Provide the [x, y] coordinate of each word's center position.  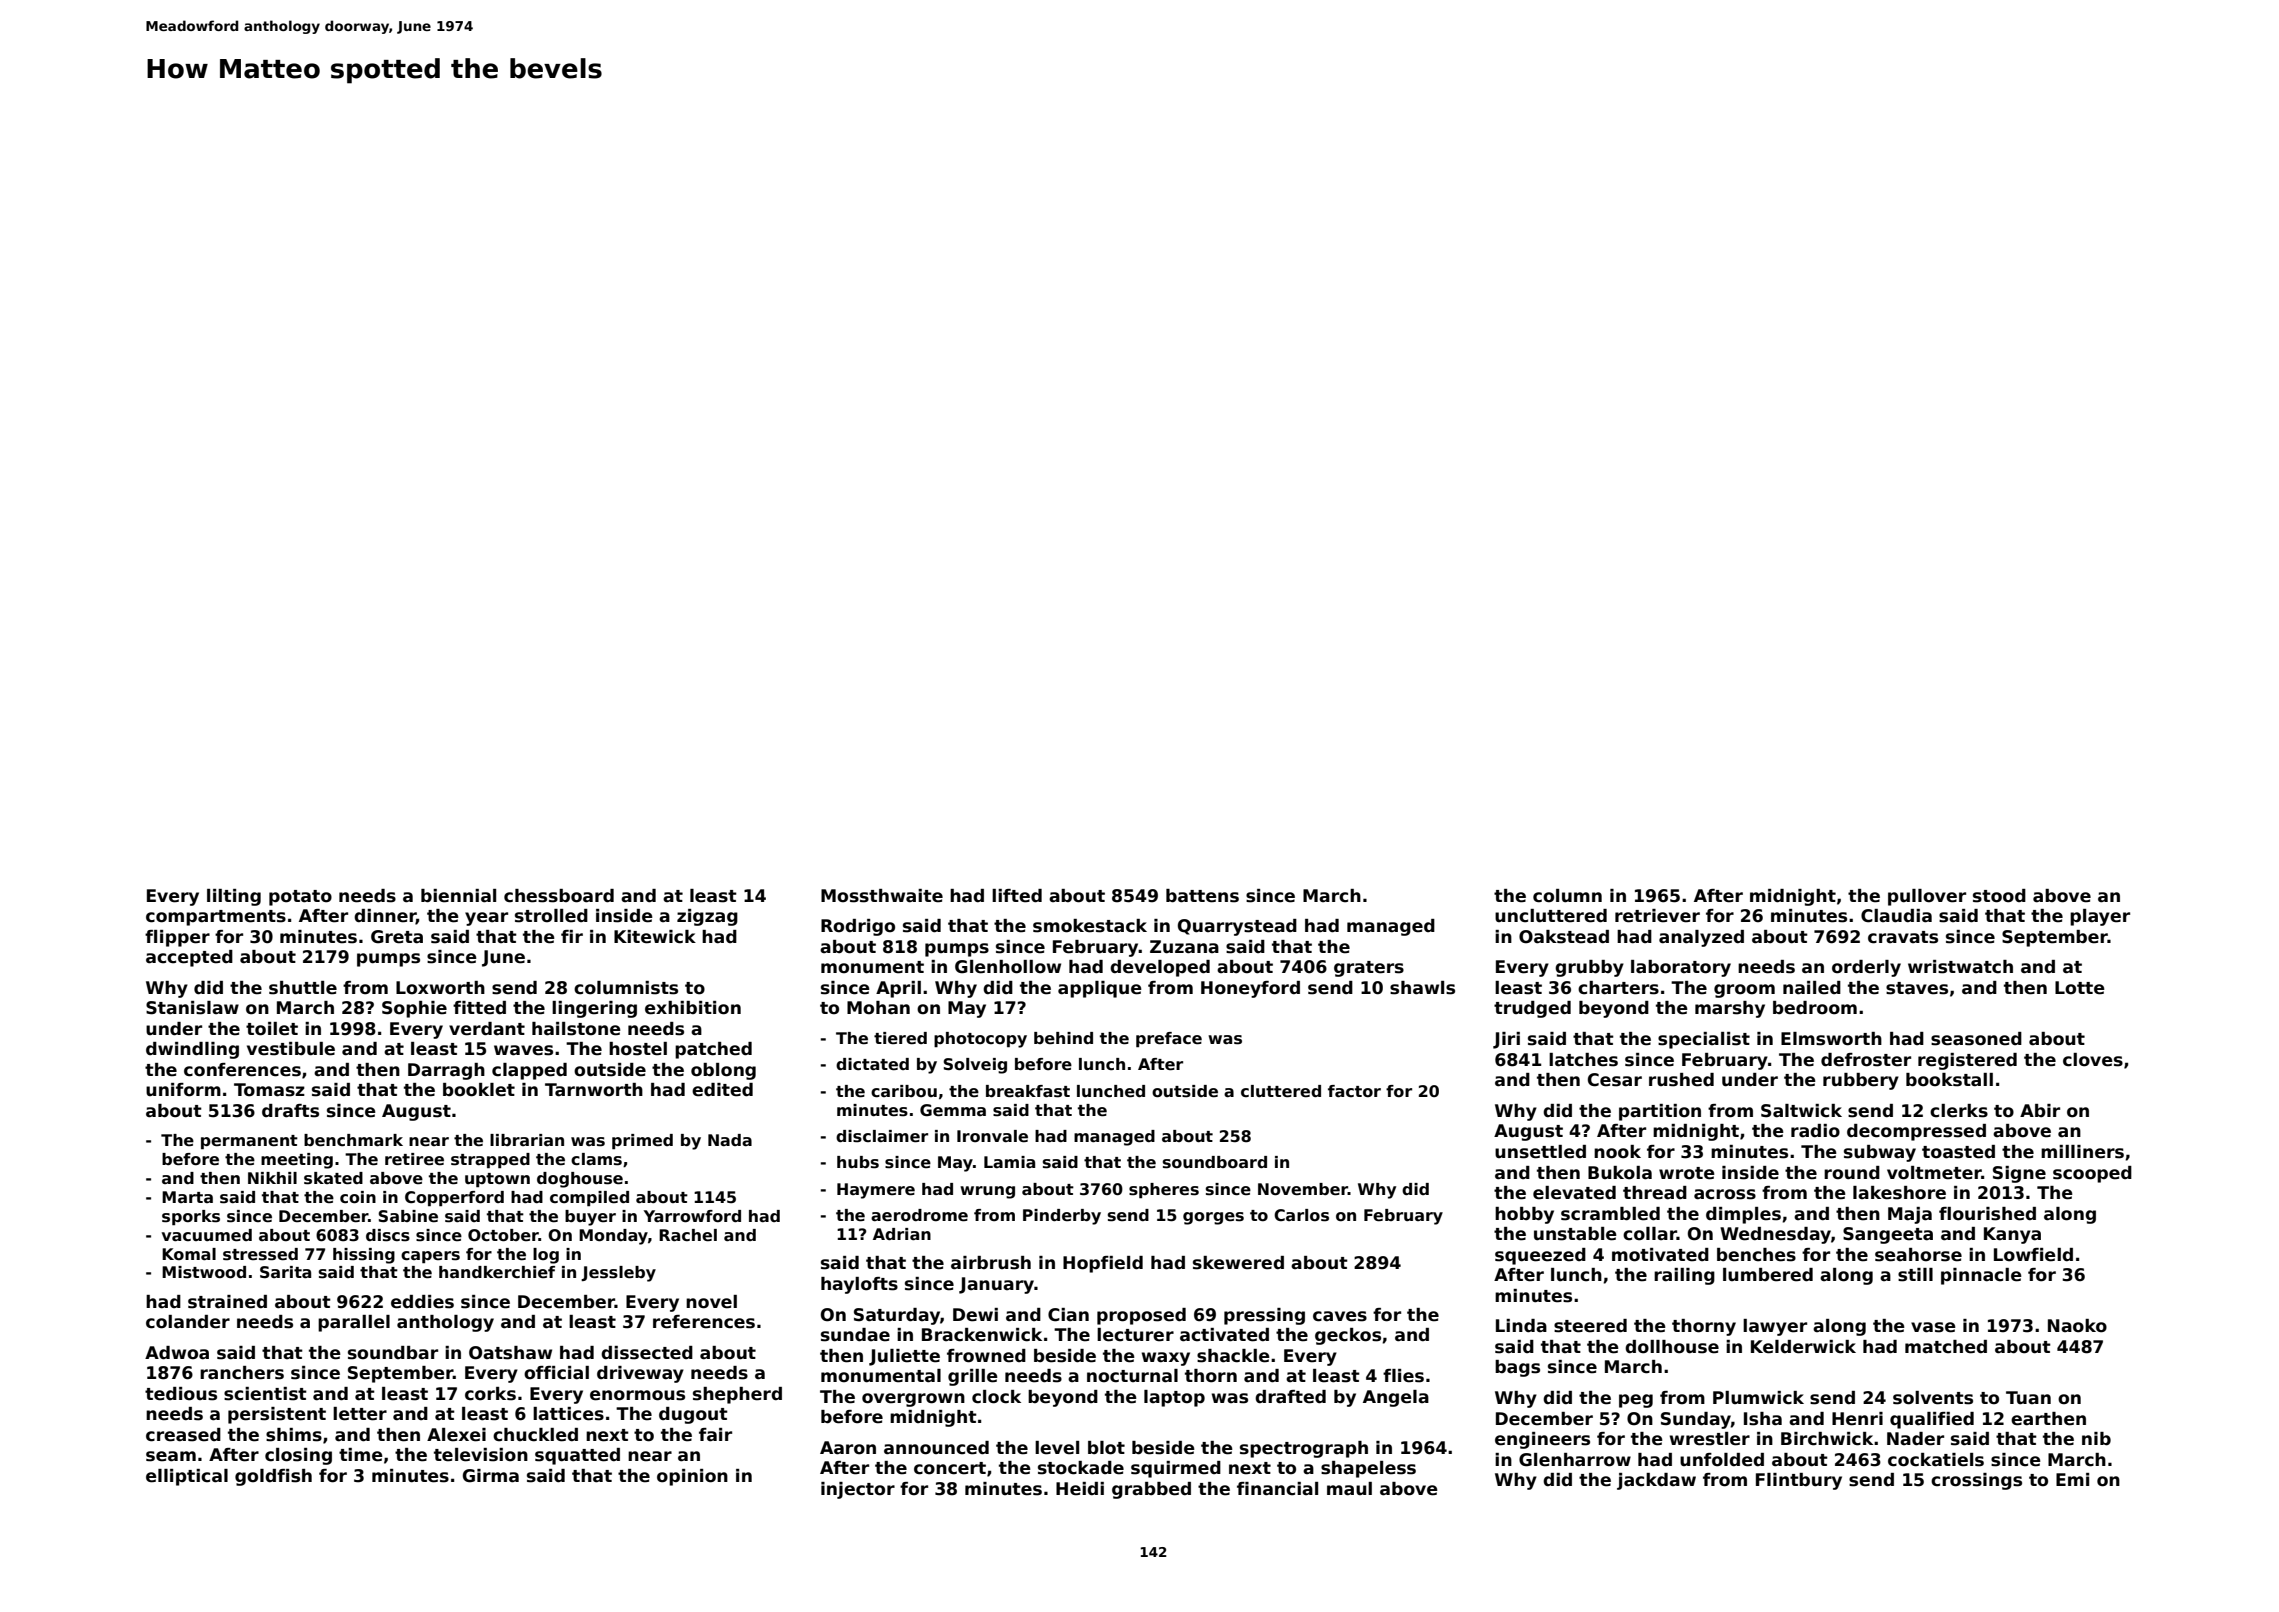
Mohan [878, 1008]
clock [996, 1397]
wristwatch [1960, 967]
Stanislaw [192, 1008]
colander [188, 1322]
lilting [234, 897]
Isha [1763, 1419]
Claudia [1896, 916]
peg [1636, 1401]
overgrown [913, 1400]
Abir [2040, 1110]
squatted [577, 1456]
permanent [249, 1142]
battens [1202, 896]
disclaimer [882, 1136]
